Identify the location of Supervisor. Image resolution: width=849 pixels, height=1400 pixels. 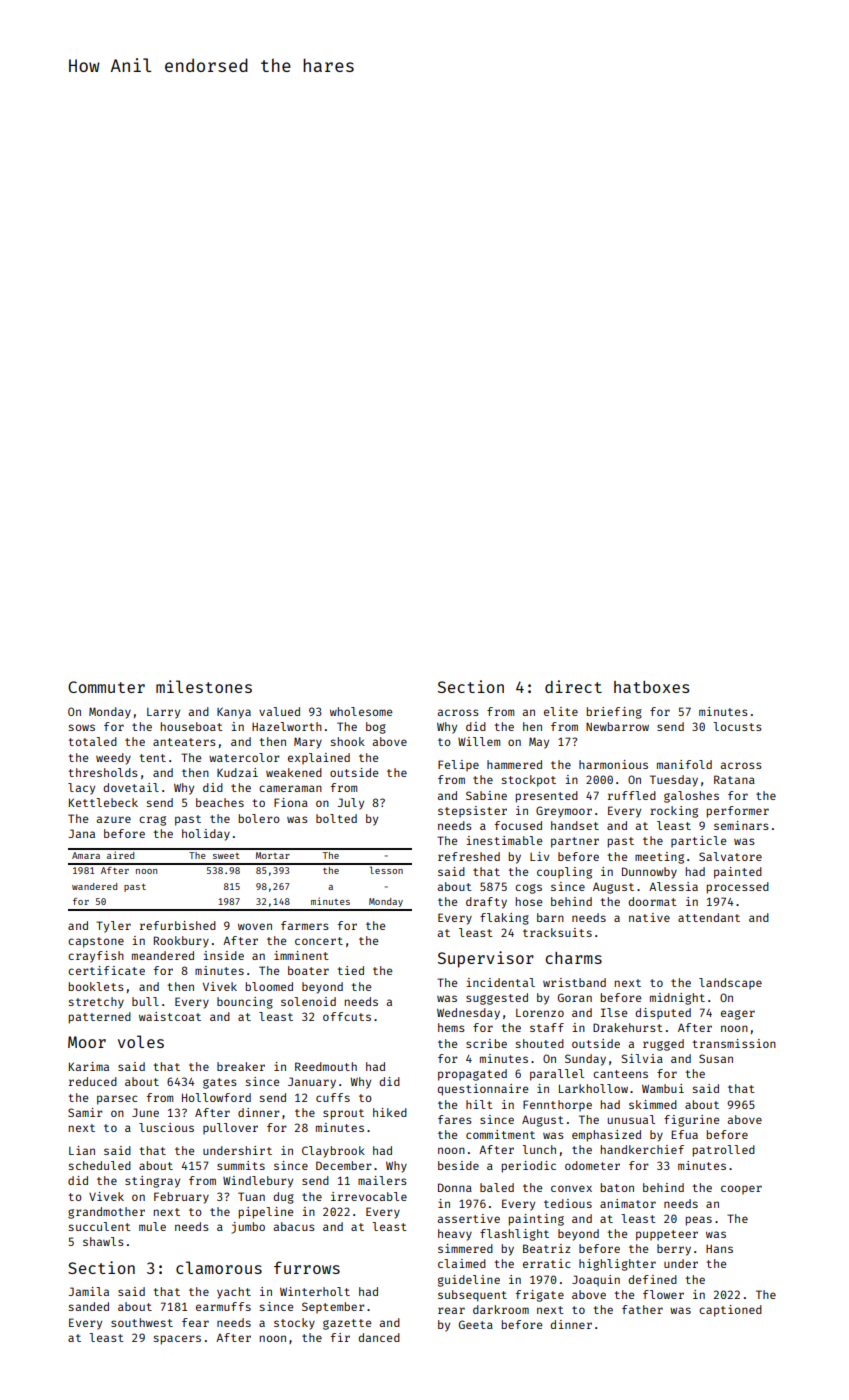
(486, 959).
